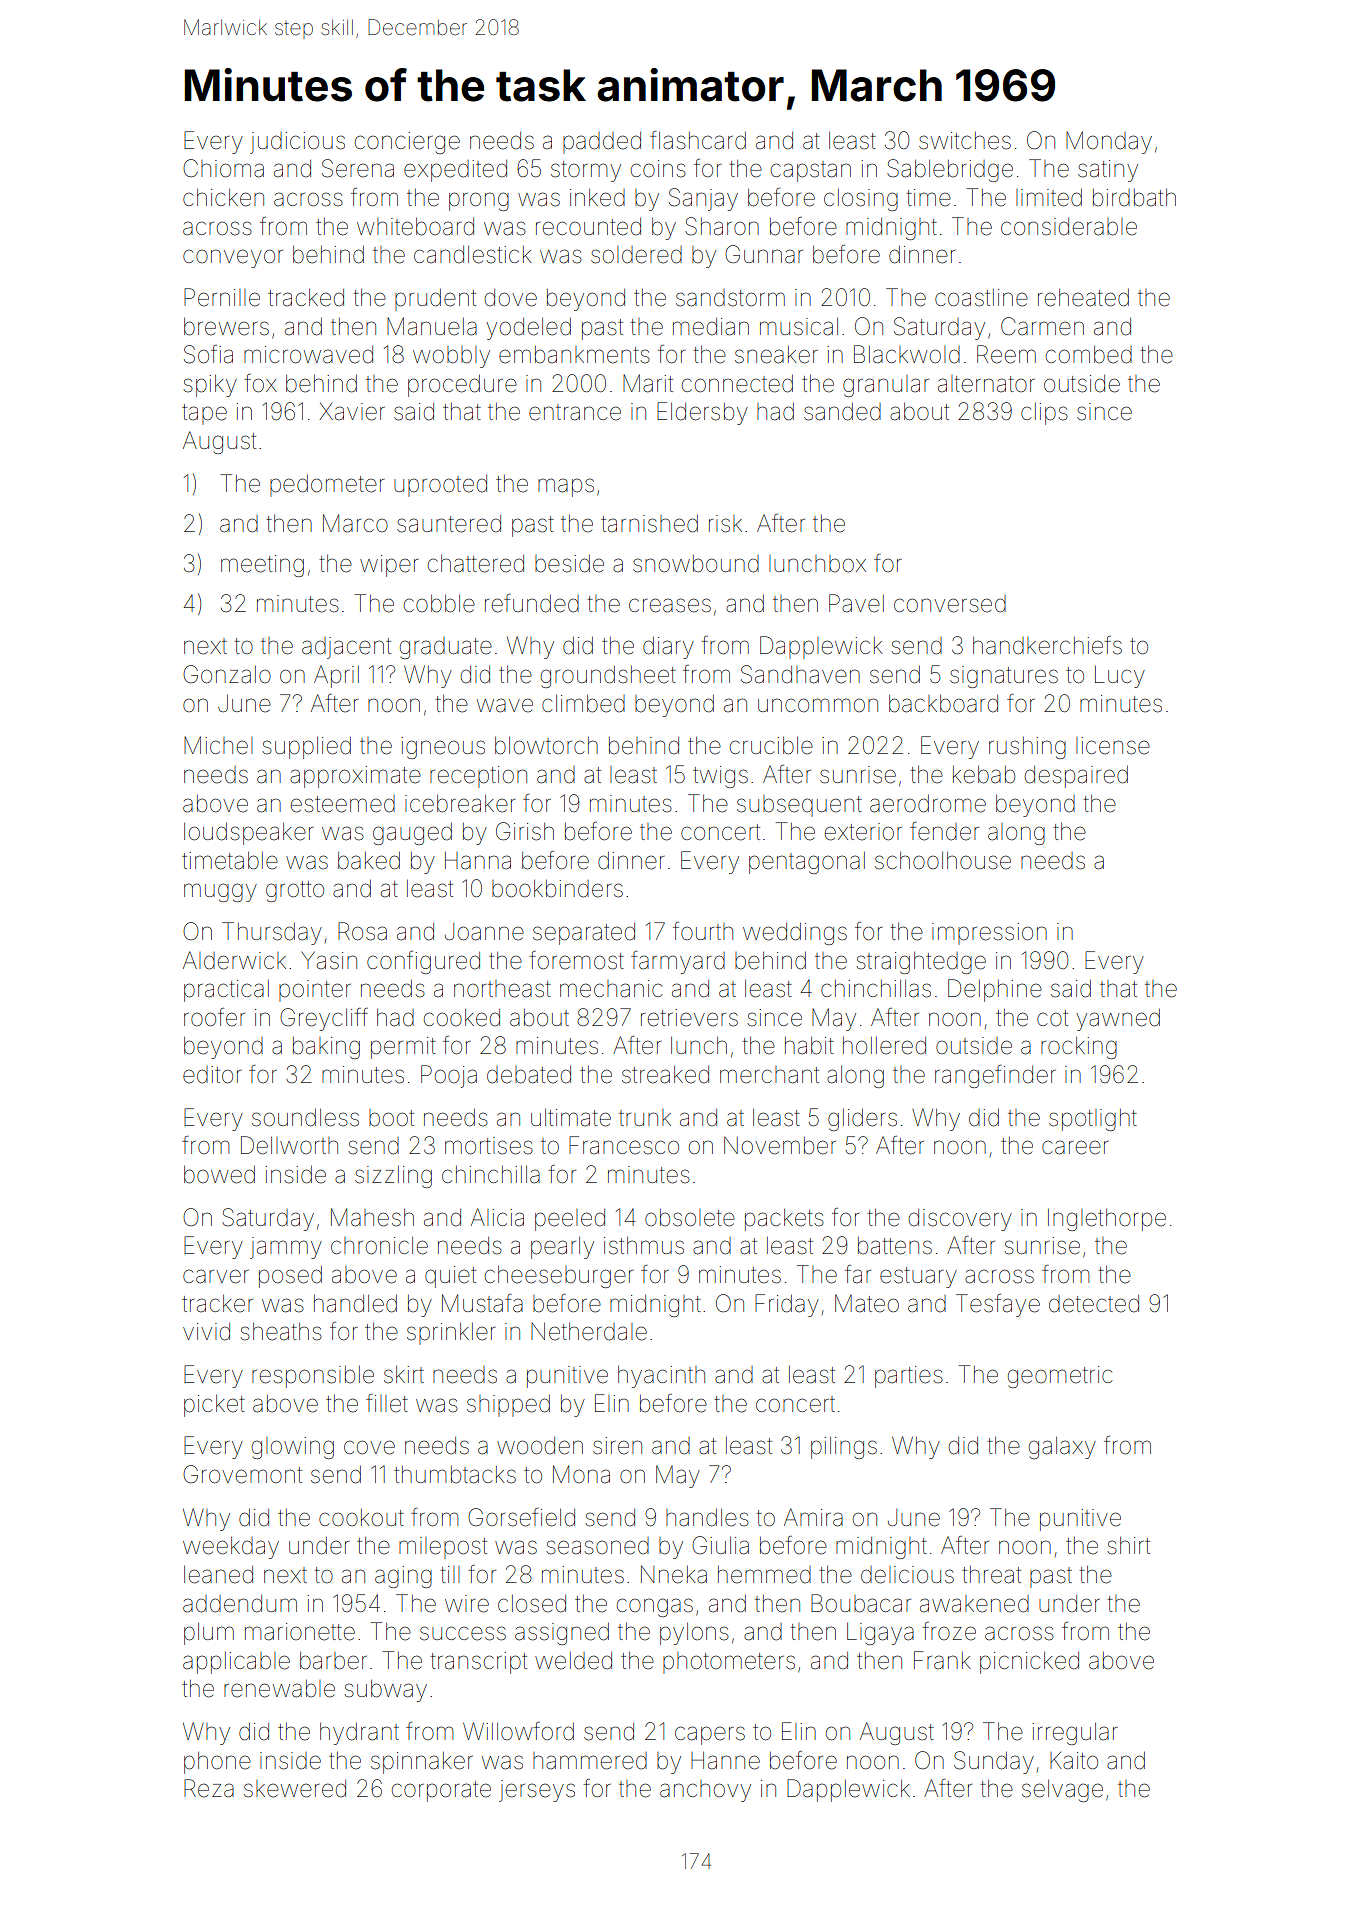 The image size is (1361, 1925). I want to click on skewered, so click(295, 1789).
